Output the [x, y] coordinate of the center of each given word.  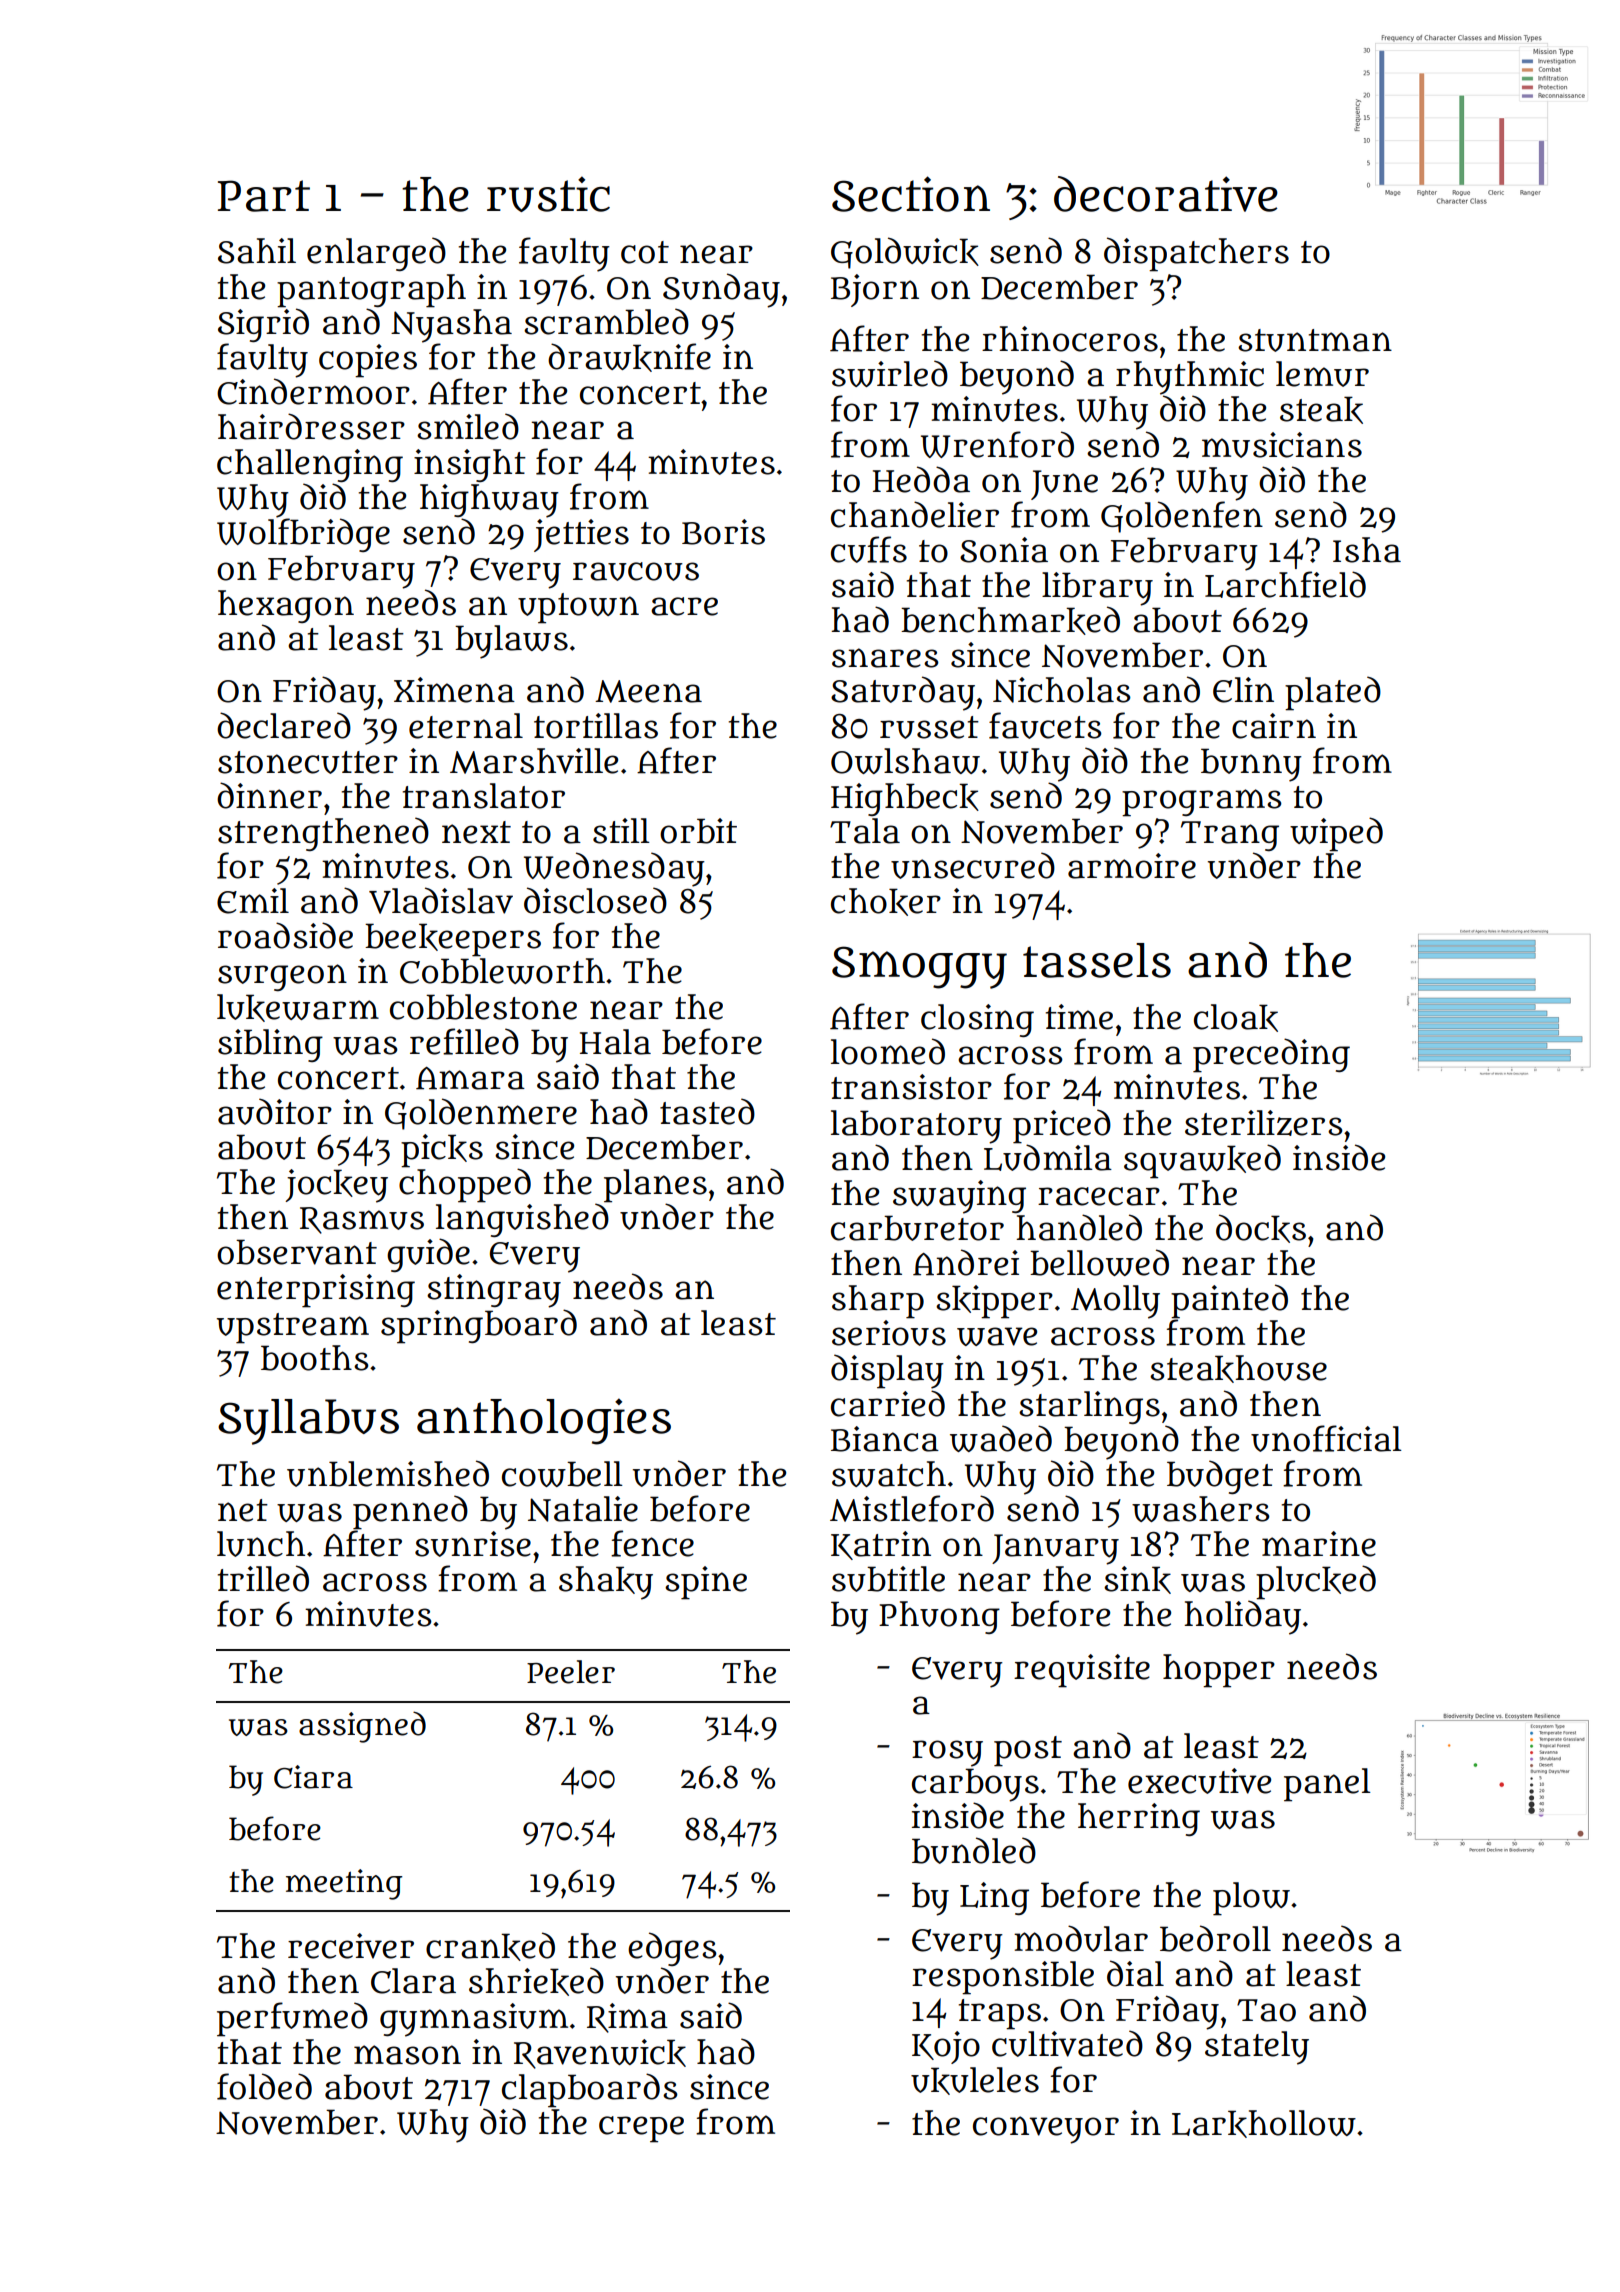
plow [1251, 1899]
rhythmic [1190, 378]
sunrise [473, 1544]
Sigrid [263, 324]
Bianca [885, 1439]
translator [484, 796]
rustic [548, 194]
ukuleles [975, 2081]
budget [1220, 1477]
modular [1081, 1938]
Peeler [571, 1672]
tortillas [596, 726]
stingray [494, 1291]
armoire [1132, 866]
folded [264, 2086]
